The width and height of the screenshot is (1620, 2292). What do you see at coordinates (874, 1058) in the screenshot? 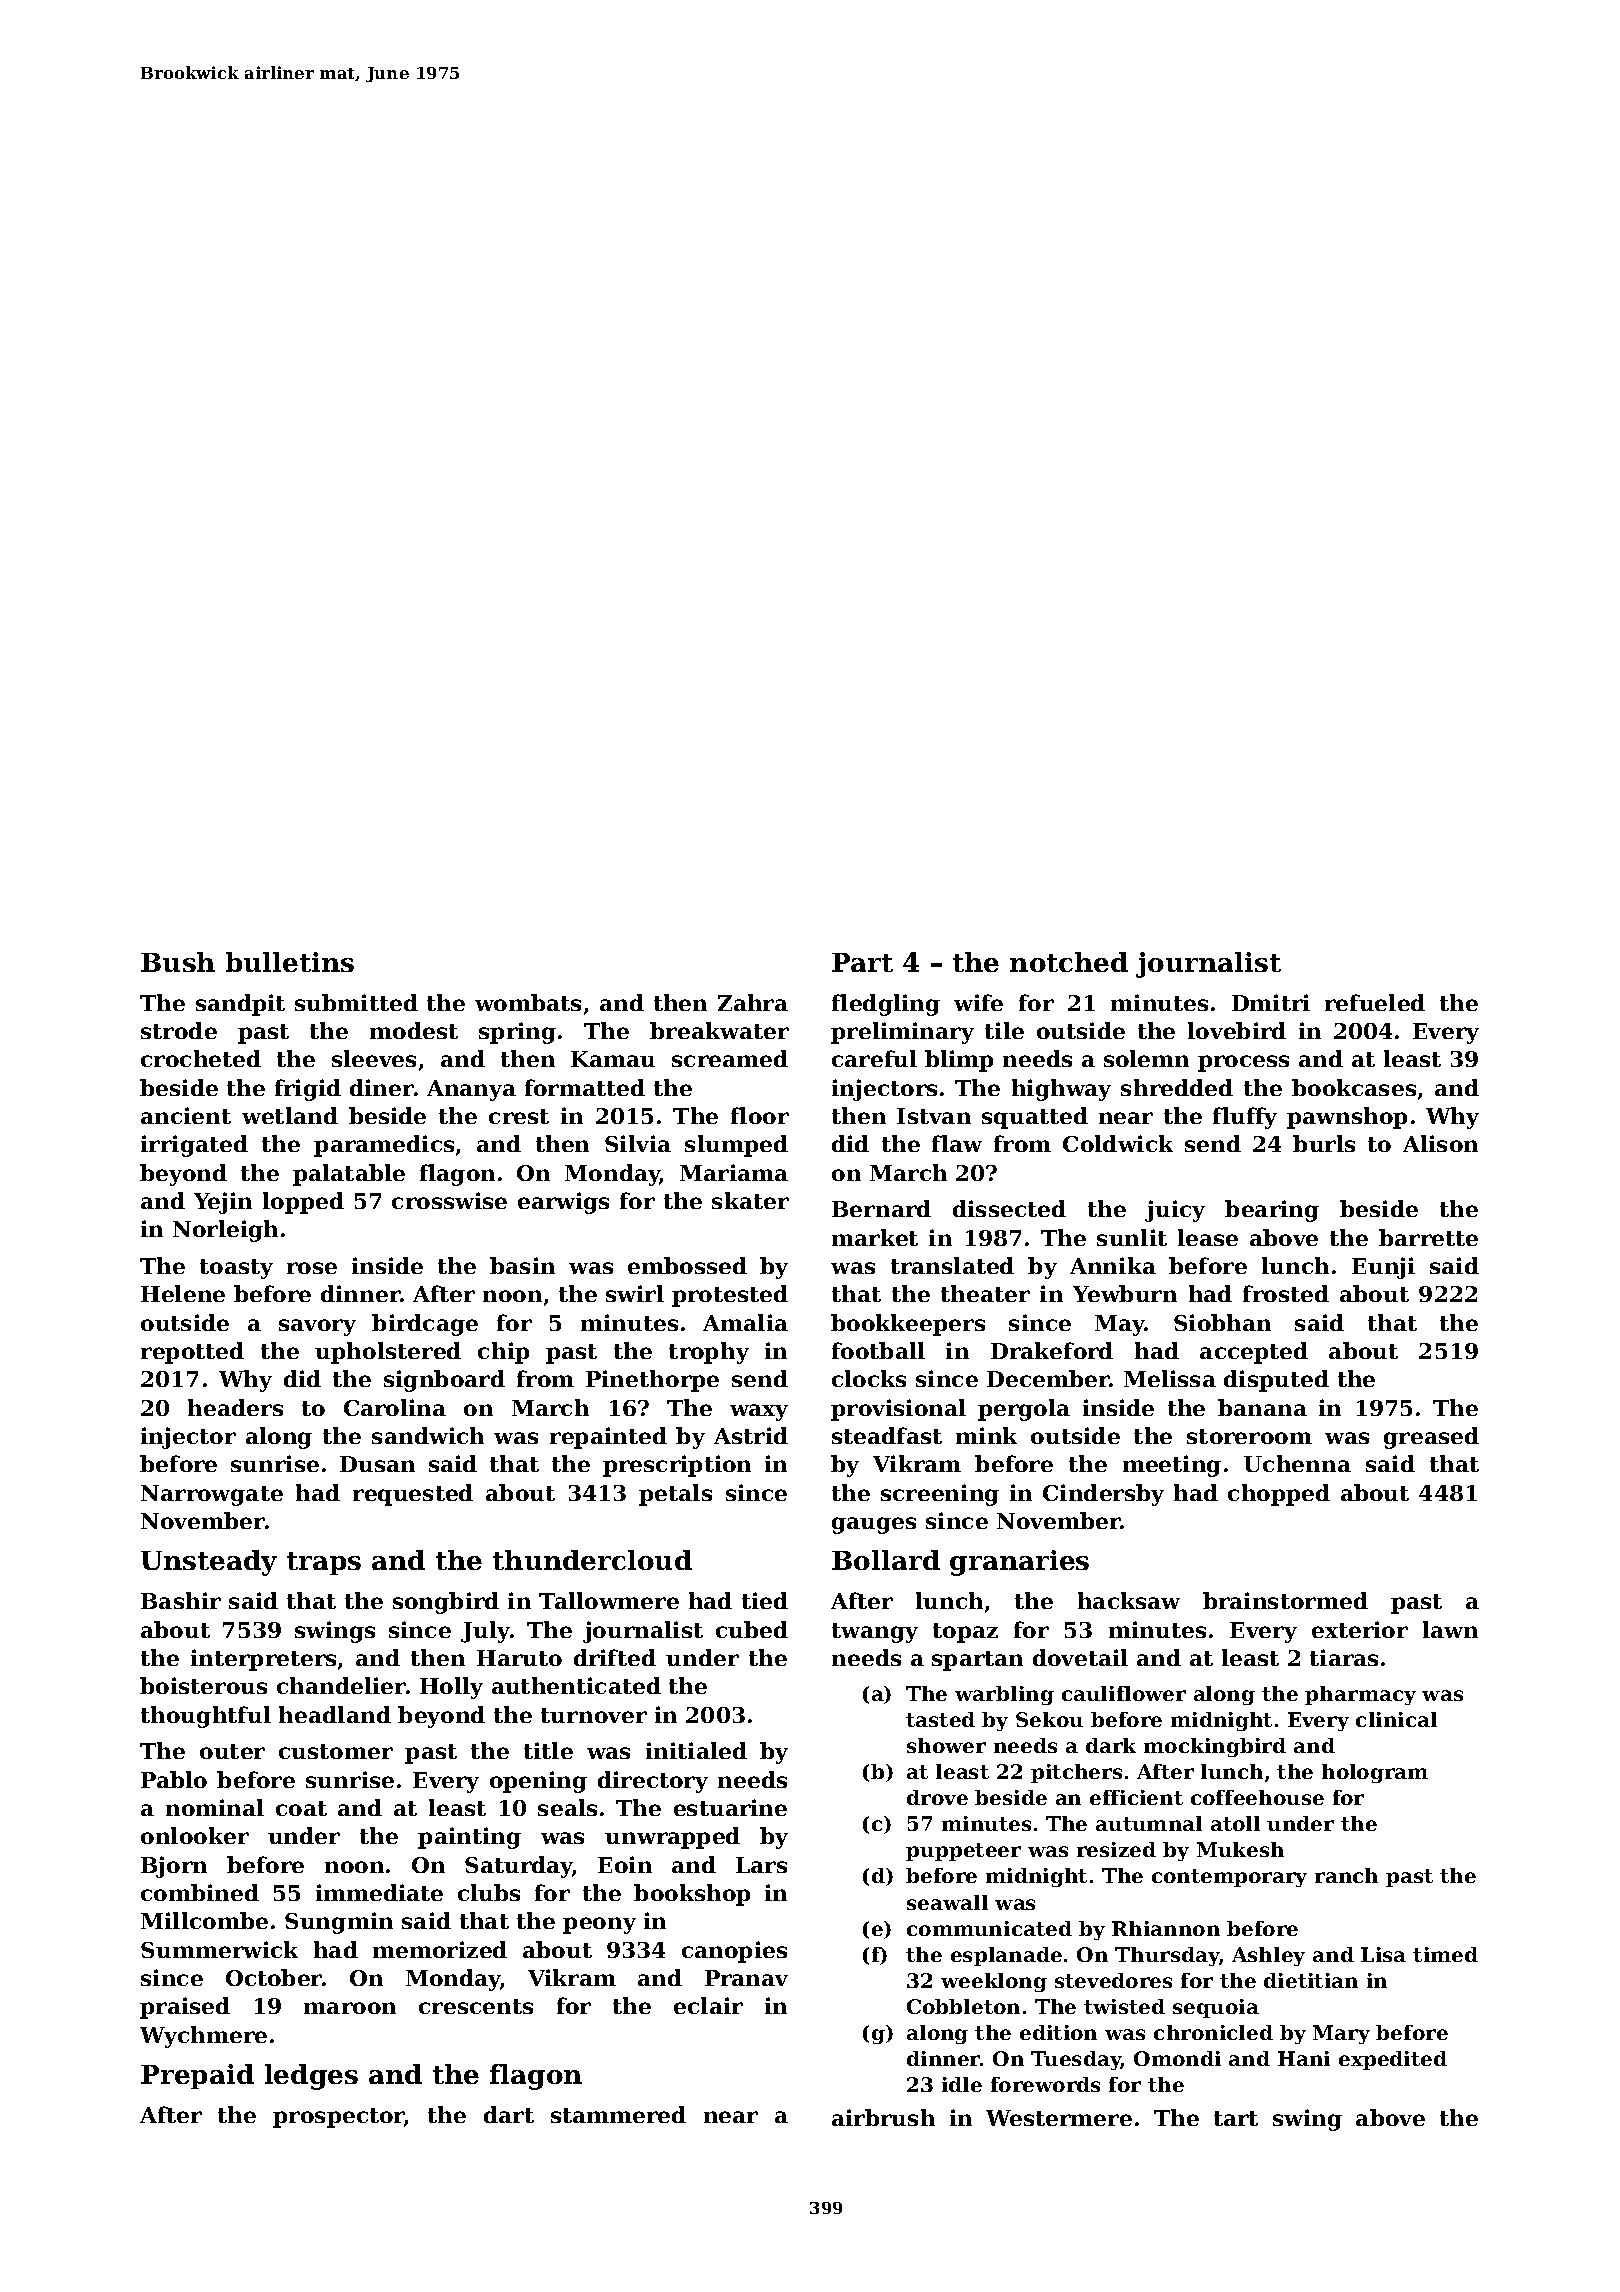
I see `careful` at bounding box center [874, 1058].
